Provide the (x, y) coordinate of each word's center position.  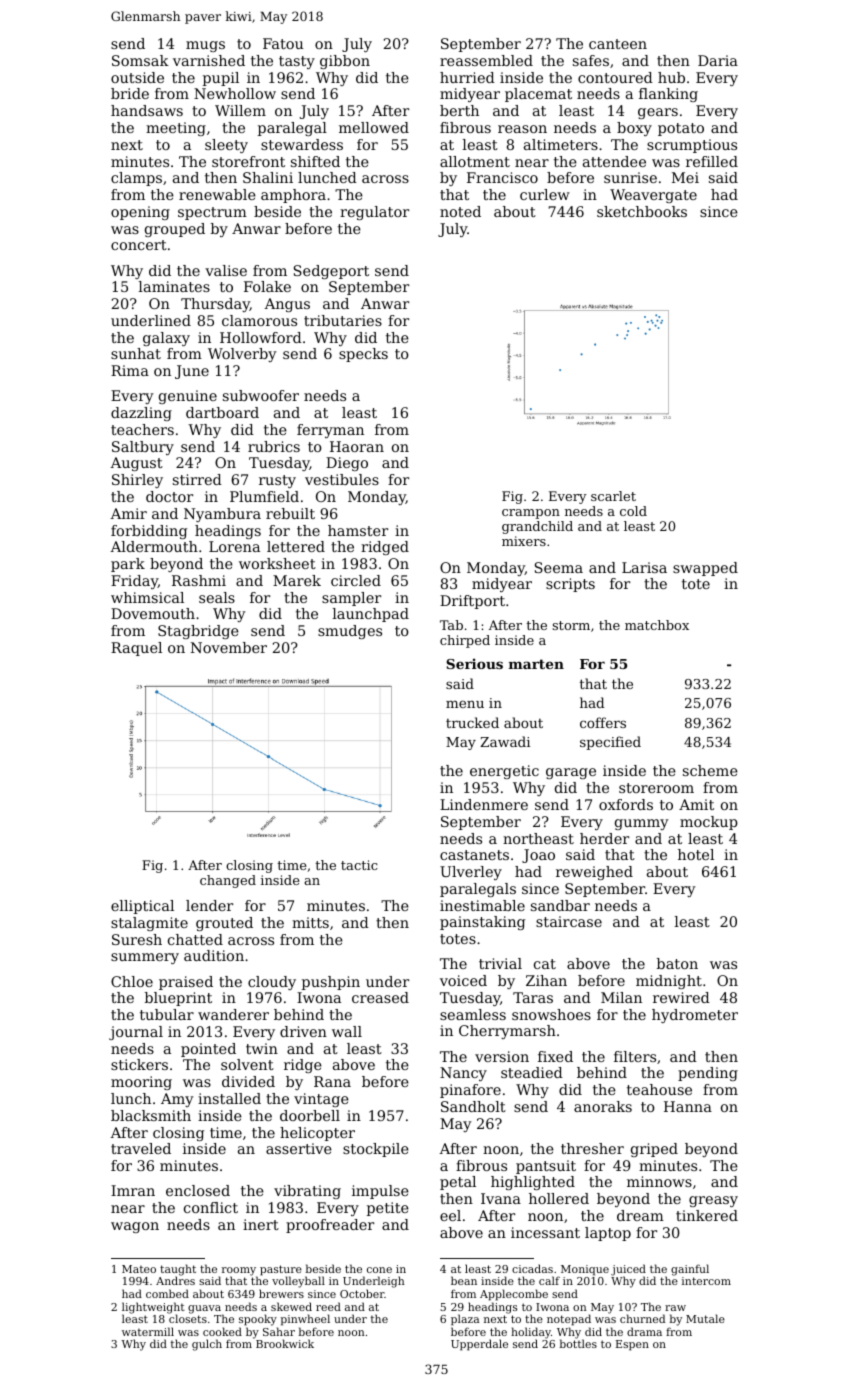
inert (261, 1224)
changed (228, 881)
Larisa (644, 567)
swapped (705, 569)
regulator (374, 213)
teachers (142, 429)
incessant (545, 1232)
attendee (614, 161)
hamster (358, 530)
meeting (176, 129)
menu (465, 704)
